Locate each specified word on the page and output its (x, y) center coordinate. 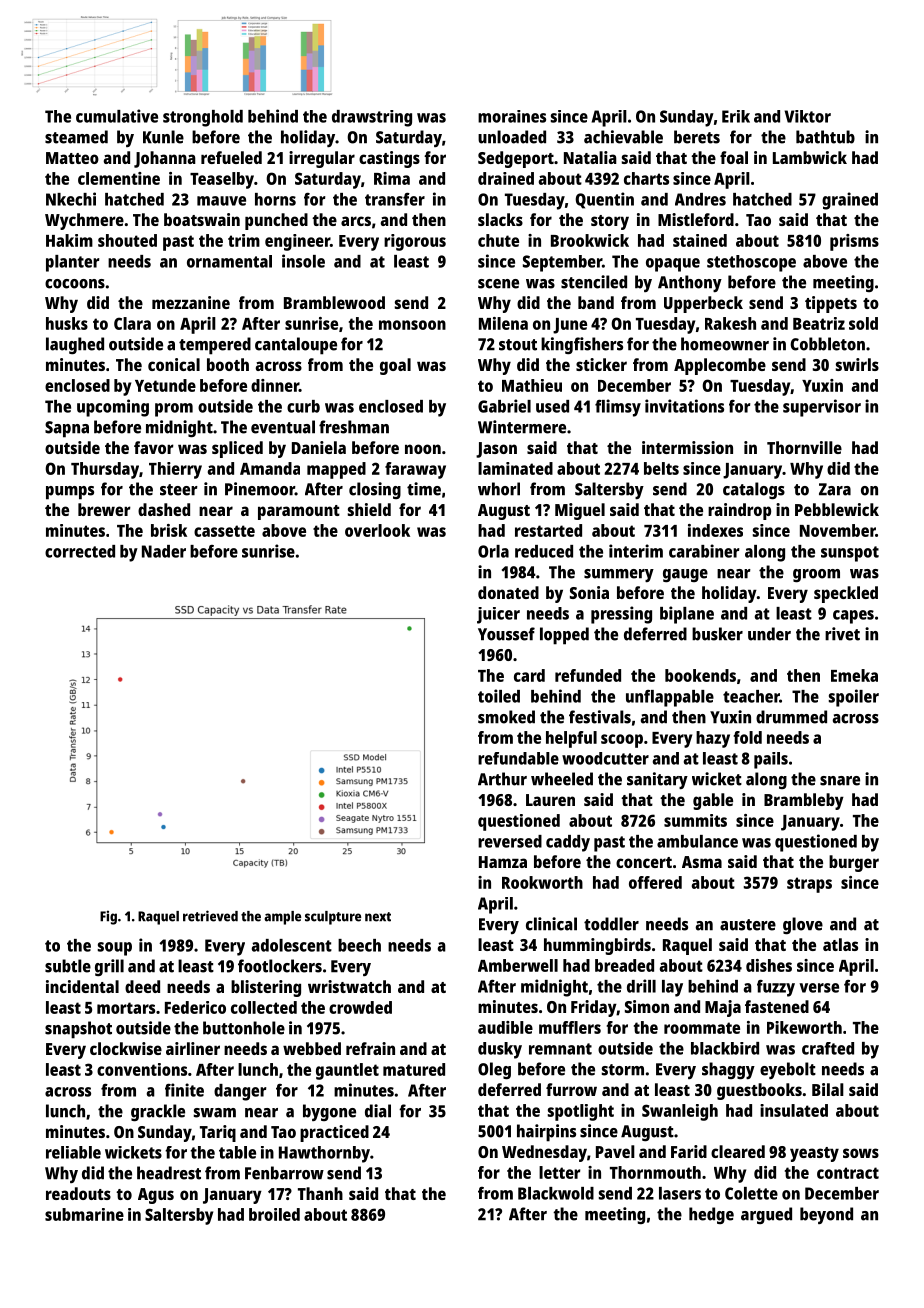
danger (240, 1092)
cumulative (117, 116)
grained (850, 201)
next (378, 917)
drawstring (372, 118)
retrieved (210, 916)
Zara (835, 489)
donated (508, 592)
